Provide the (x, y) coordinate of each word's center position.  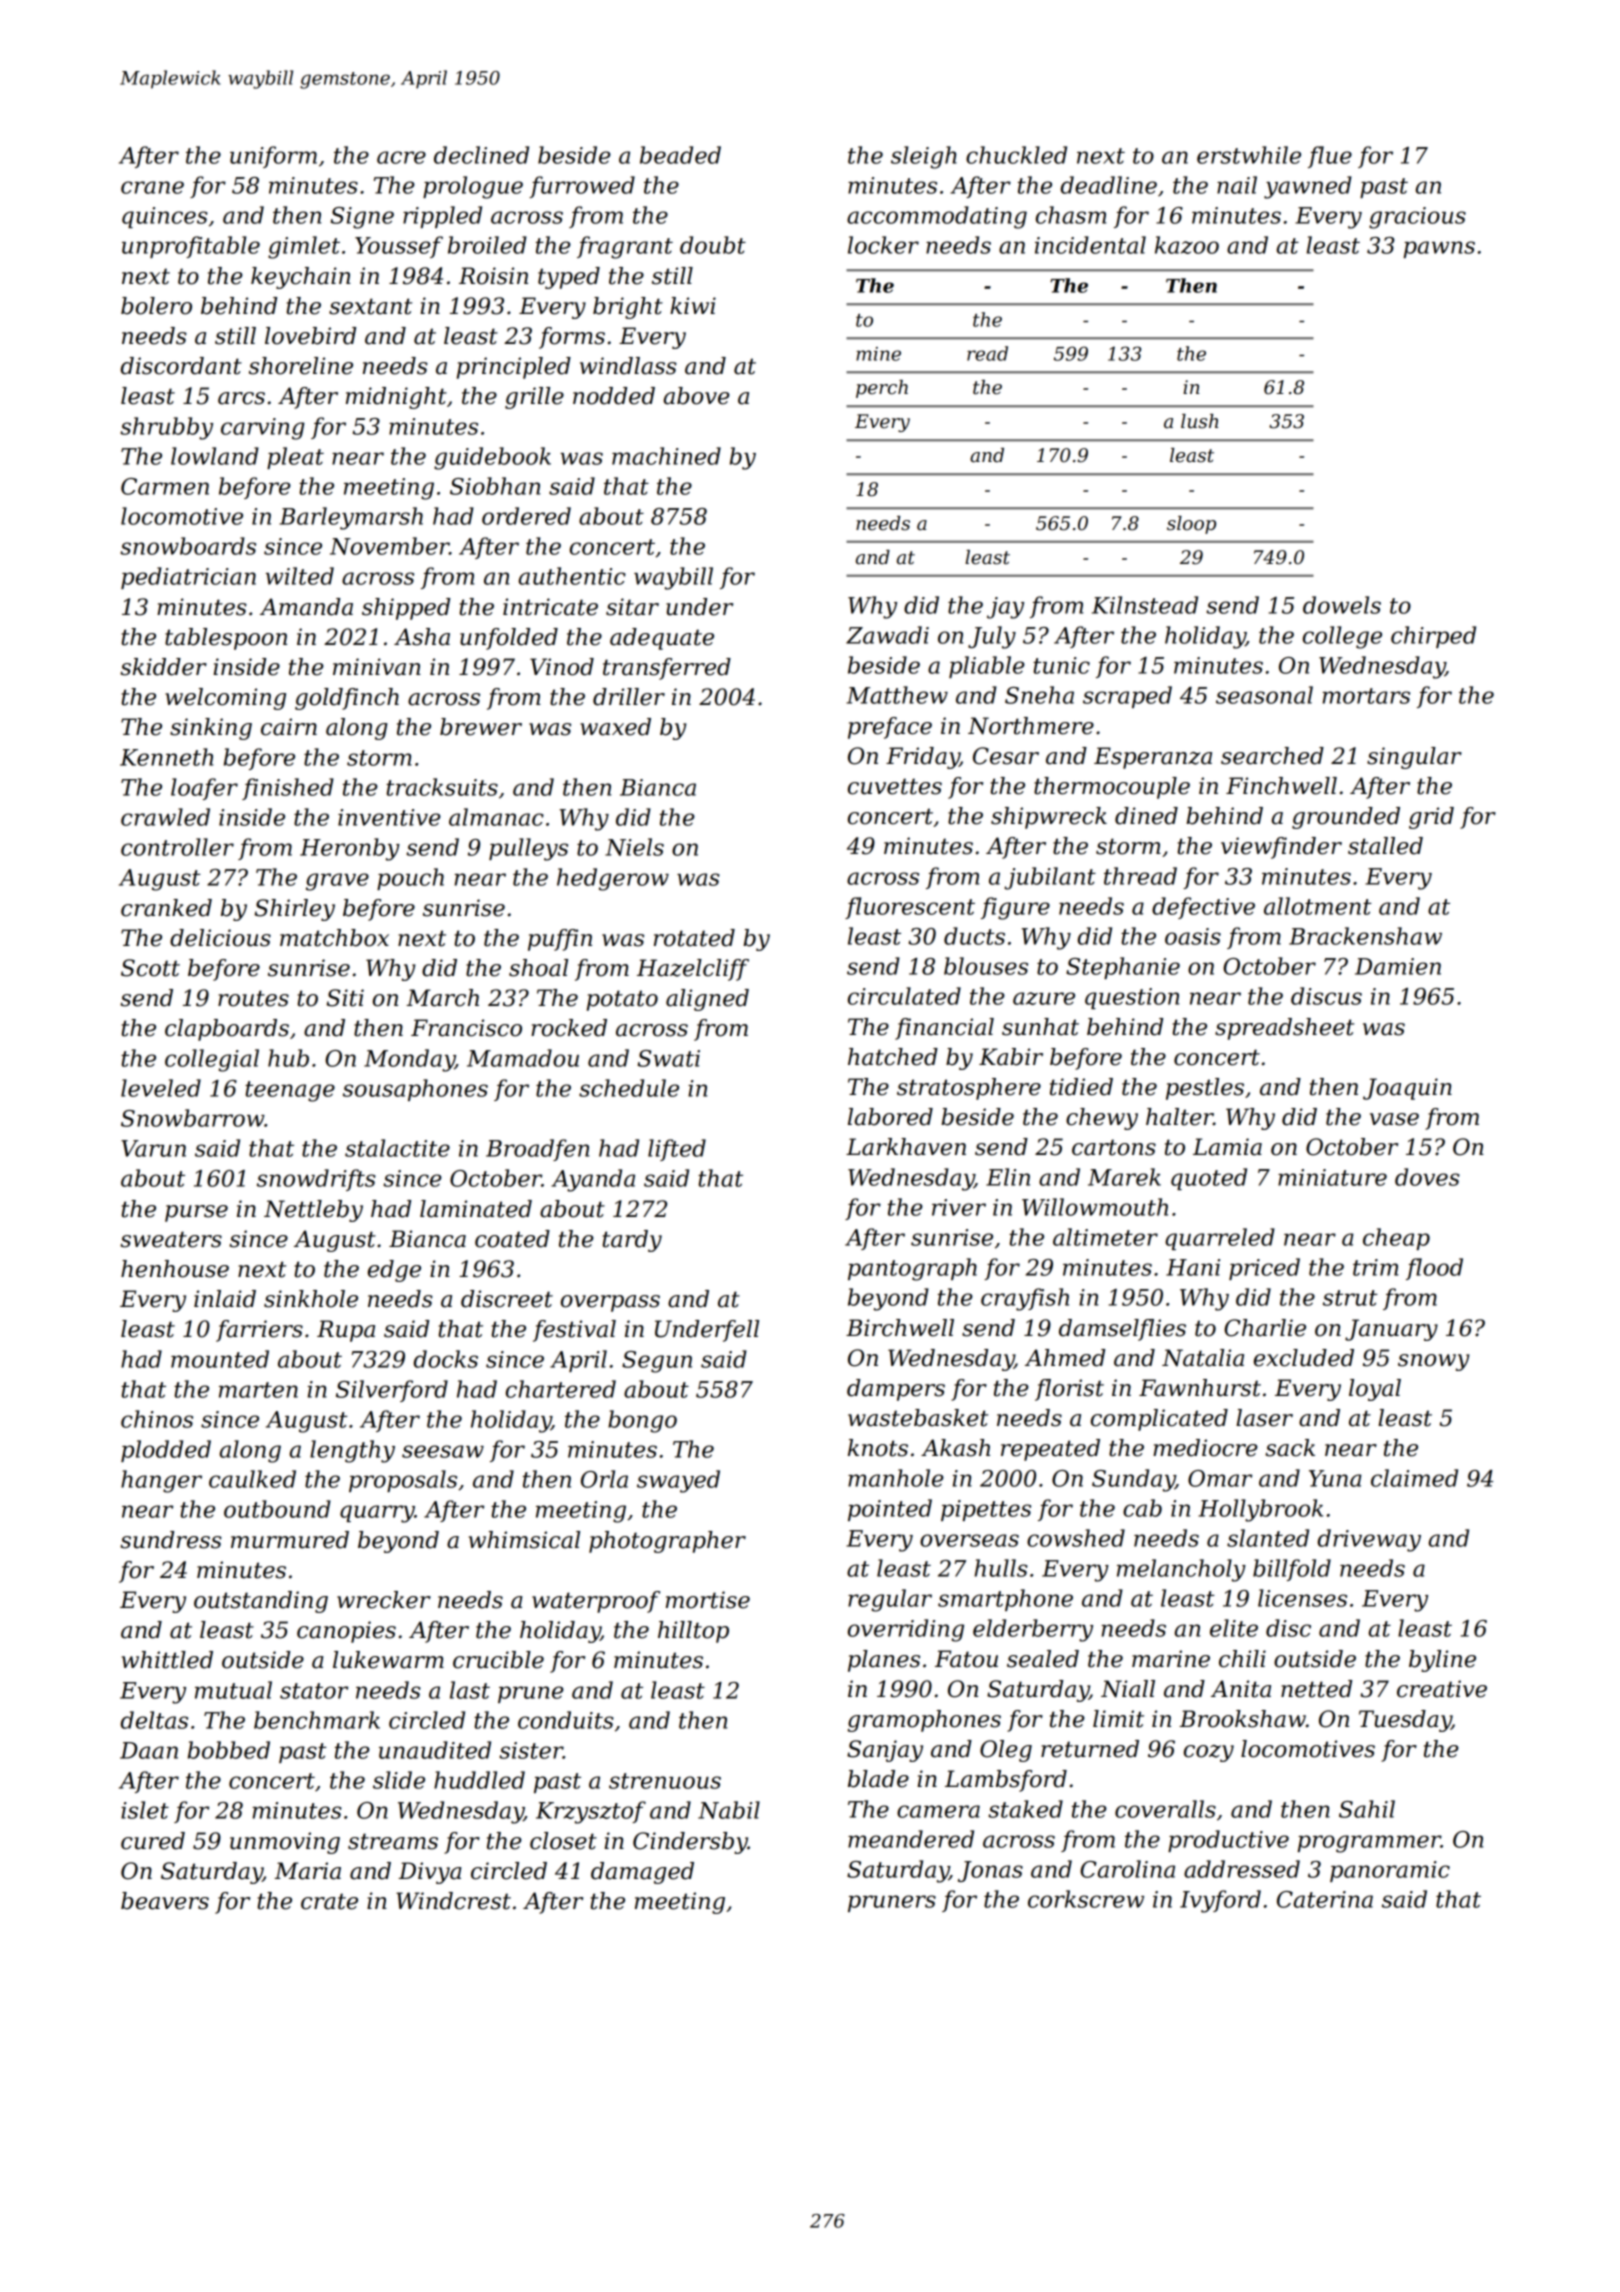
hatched (893, 1057)
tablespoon (226, 639)
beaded (680, 155)
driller (629, 697)
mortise (708, 1600)
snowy (1433, 1362)
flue (1330, 157)
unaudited (435, 1750)
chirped (1433, 637)
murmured (290, 1540)
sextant (370, 306)
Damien (1398, 966)
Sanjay (885, 1751)
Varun (153, 1148)
